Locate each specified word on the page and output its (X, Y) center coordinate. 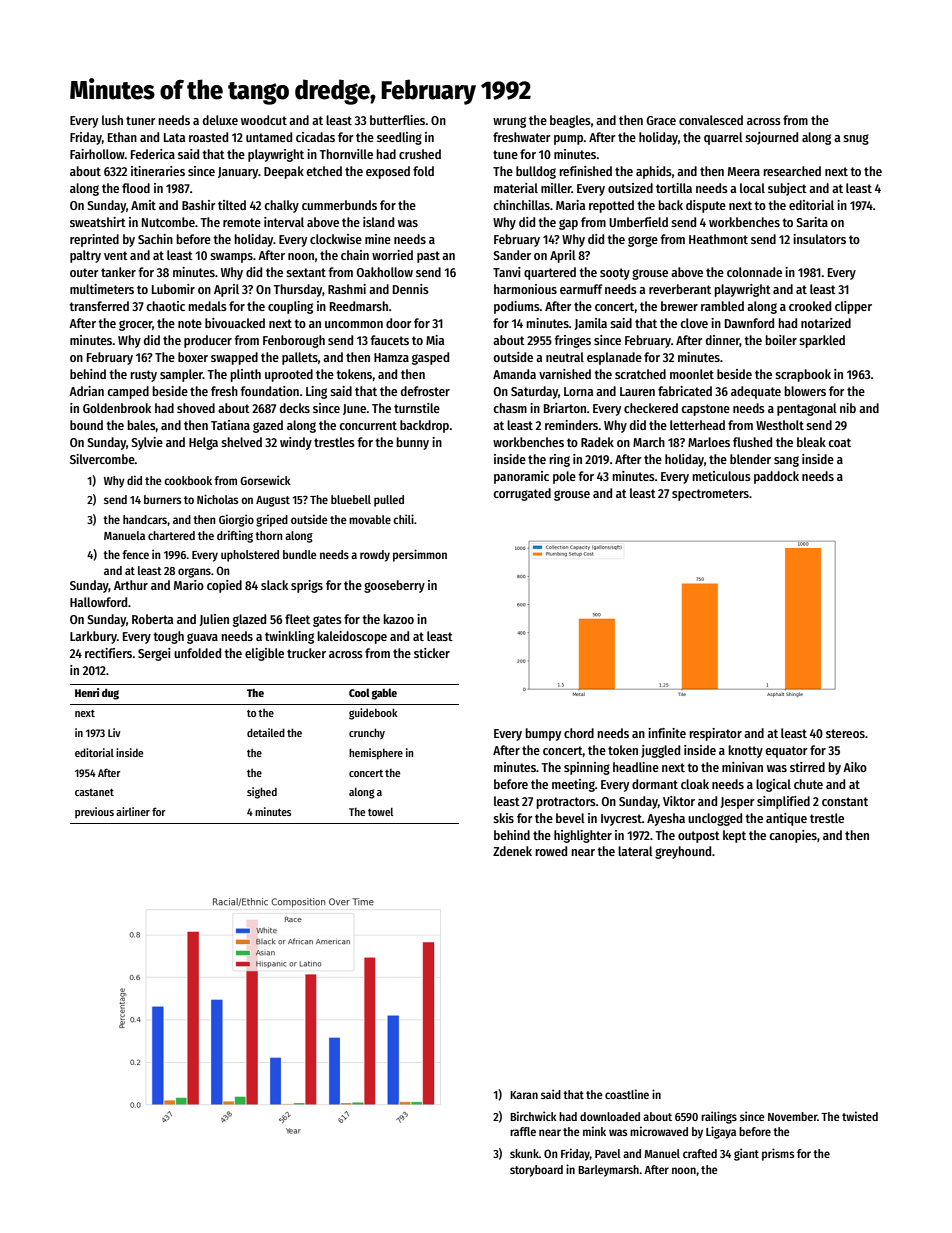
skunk (524, 1153)
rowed (551, 851)
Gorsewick (265, 480)
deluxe (220, 120)
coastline (627, 1094)
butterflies (397, 120)
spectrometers (710, 495)
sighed (262, 793)
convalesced (711, 120)
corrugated (522, 494)
